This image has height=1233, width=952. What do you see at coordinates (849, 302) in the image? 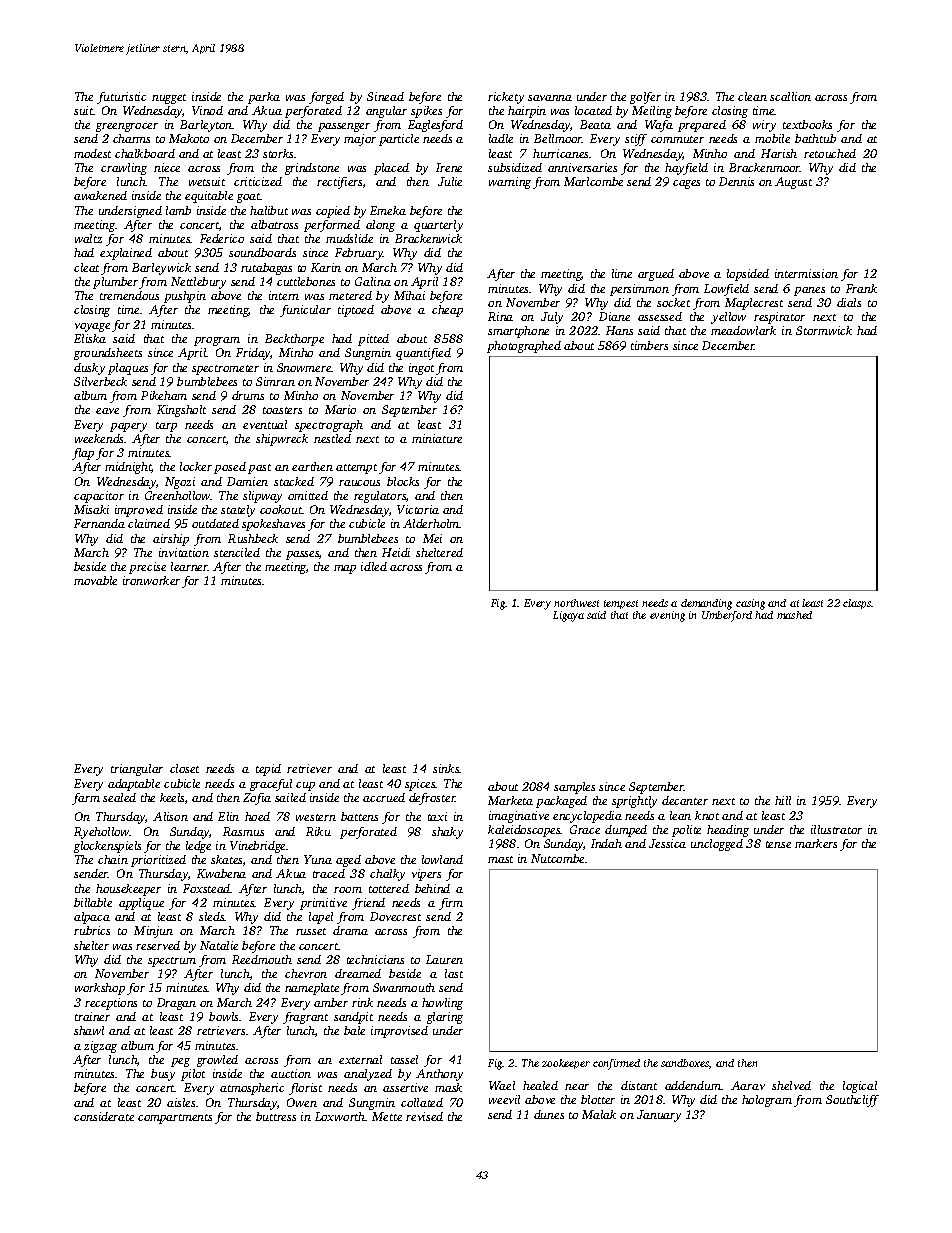
I see `dials` at bounding box center [849, 302].
